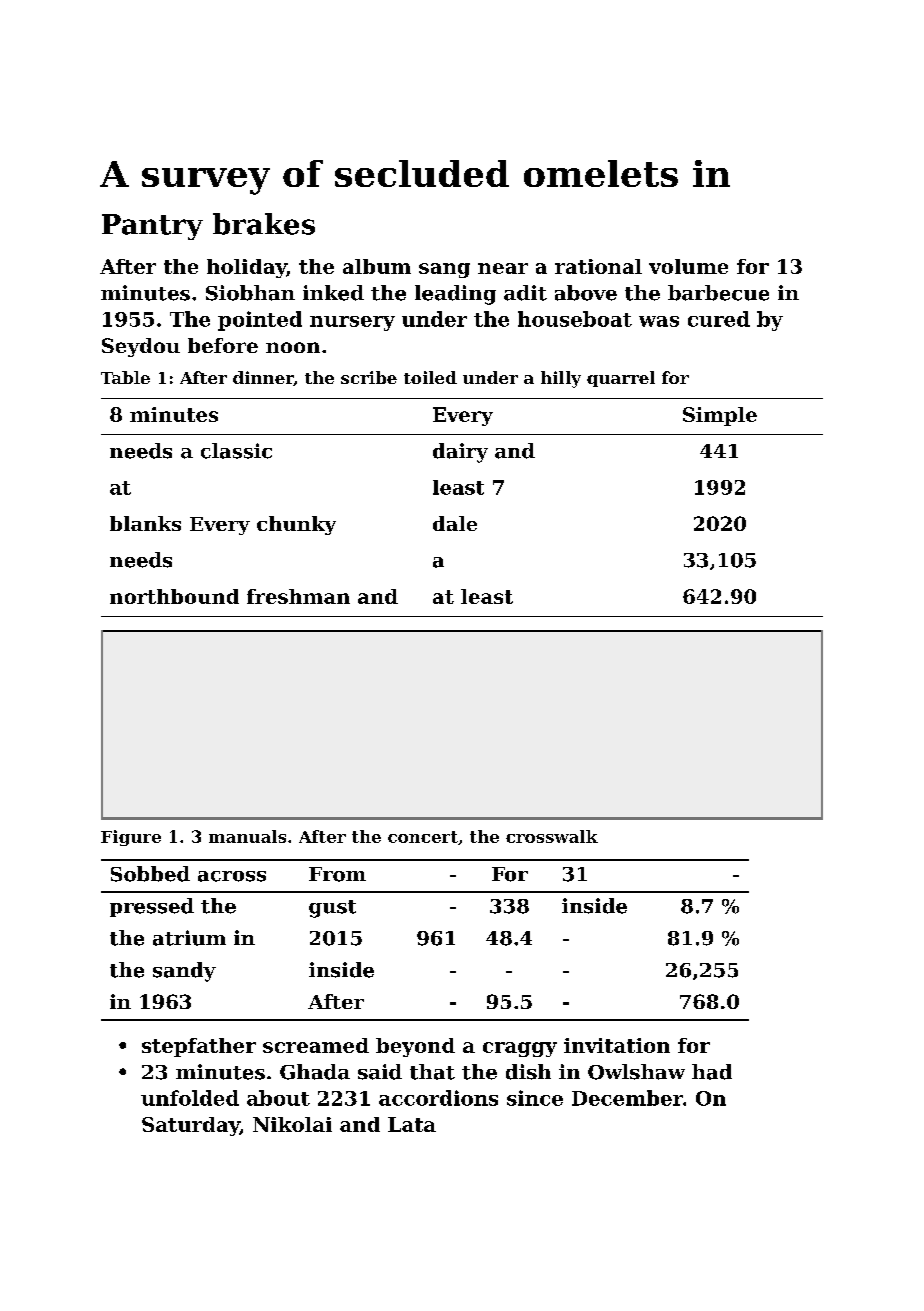 The image size is (924, 1311). Describe the element at coordinates (720, 416) in the document. I see `Simple` at that location.
